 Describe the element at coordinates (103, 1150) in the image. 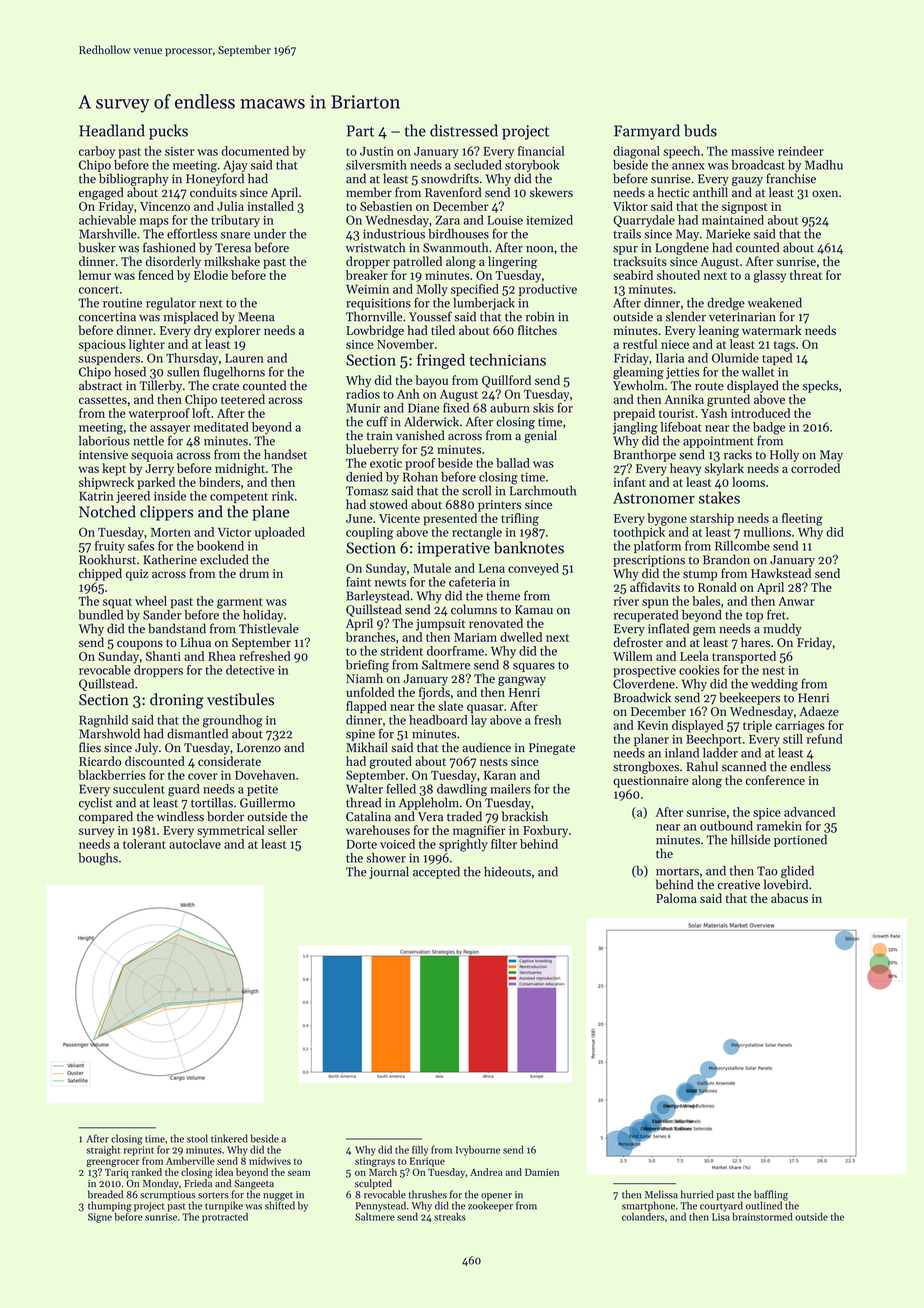

I see `straight` at that location.
